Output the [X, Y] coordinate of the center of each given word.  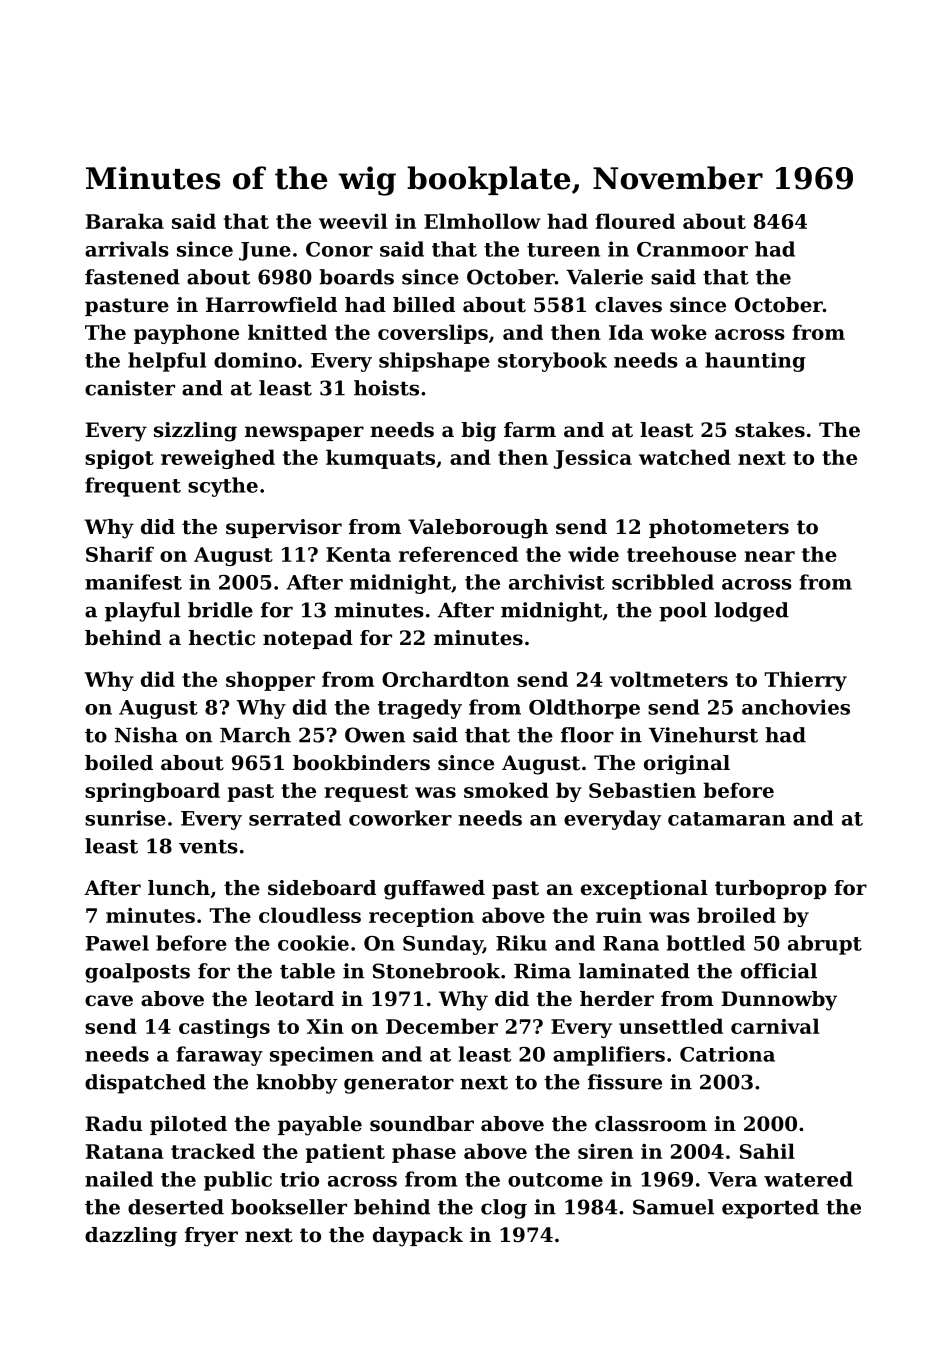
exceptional [644, 889]
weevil [353, 221]
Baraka [125, 221]
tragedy [420, 709]
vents [208, 847]
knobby [297, 1084]
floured [635, 221]
